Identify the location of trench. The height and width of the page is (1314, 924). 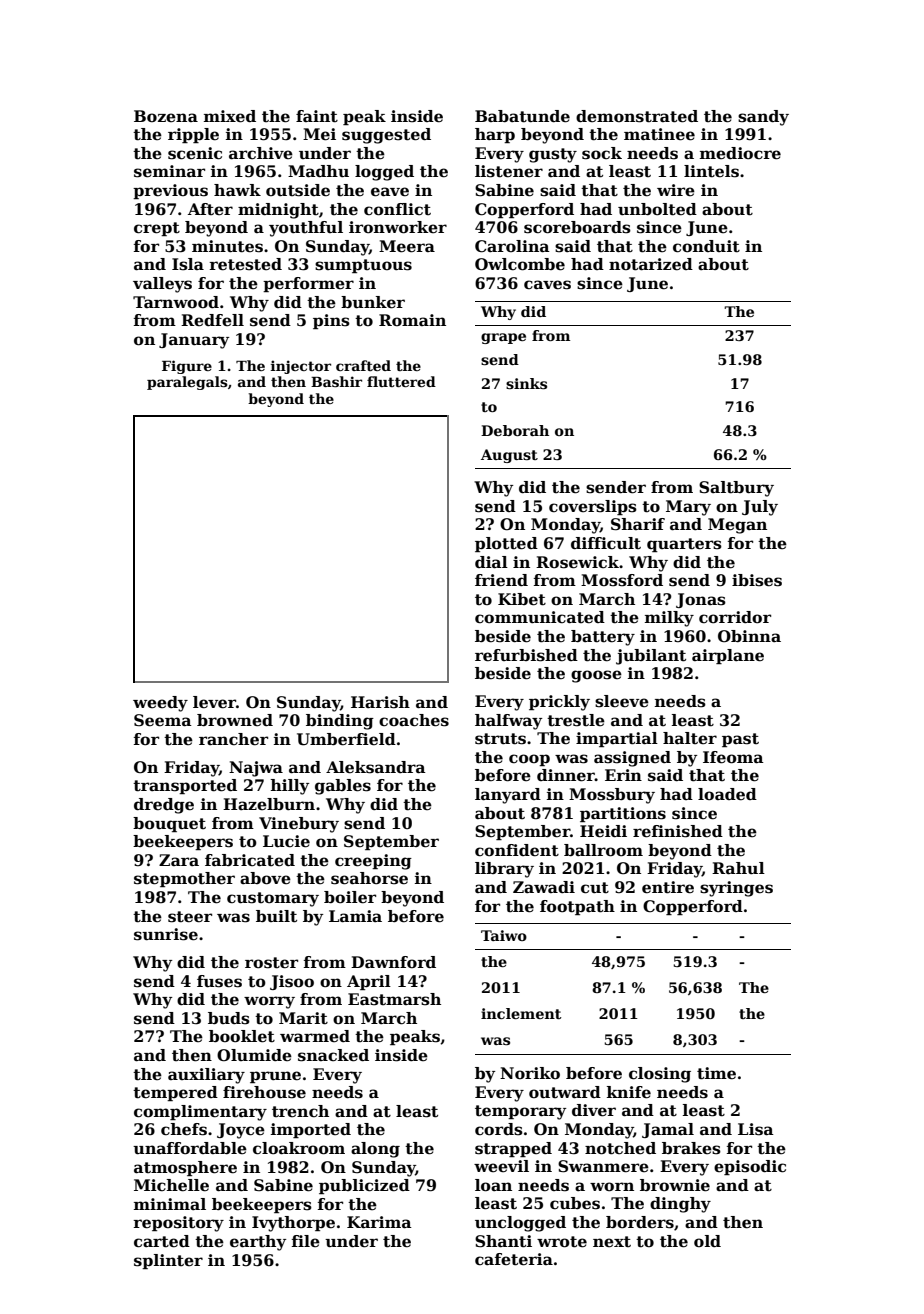
(300, 1111).
